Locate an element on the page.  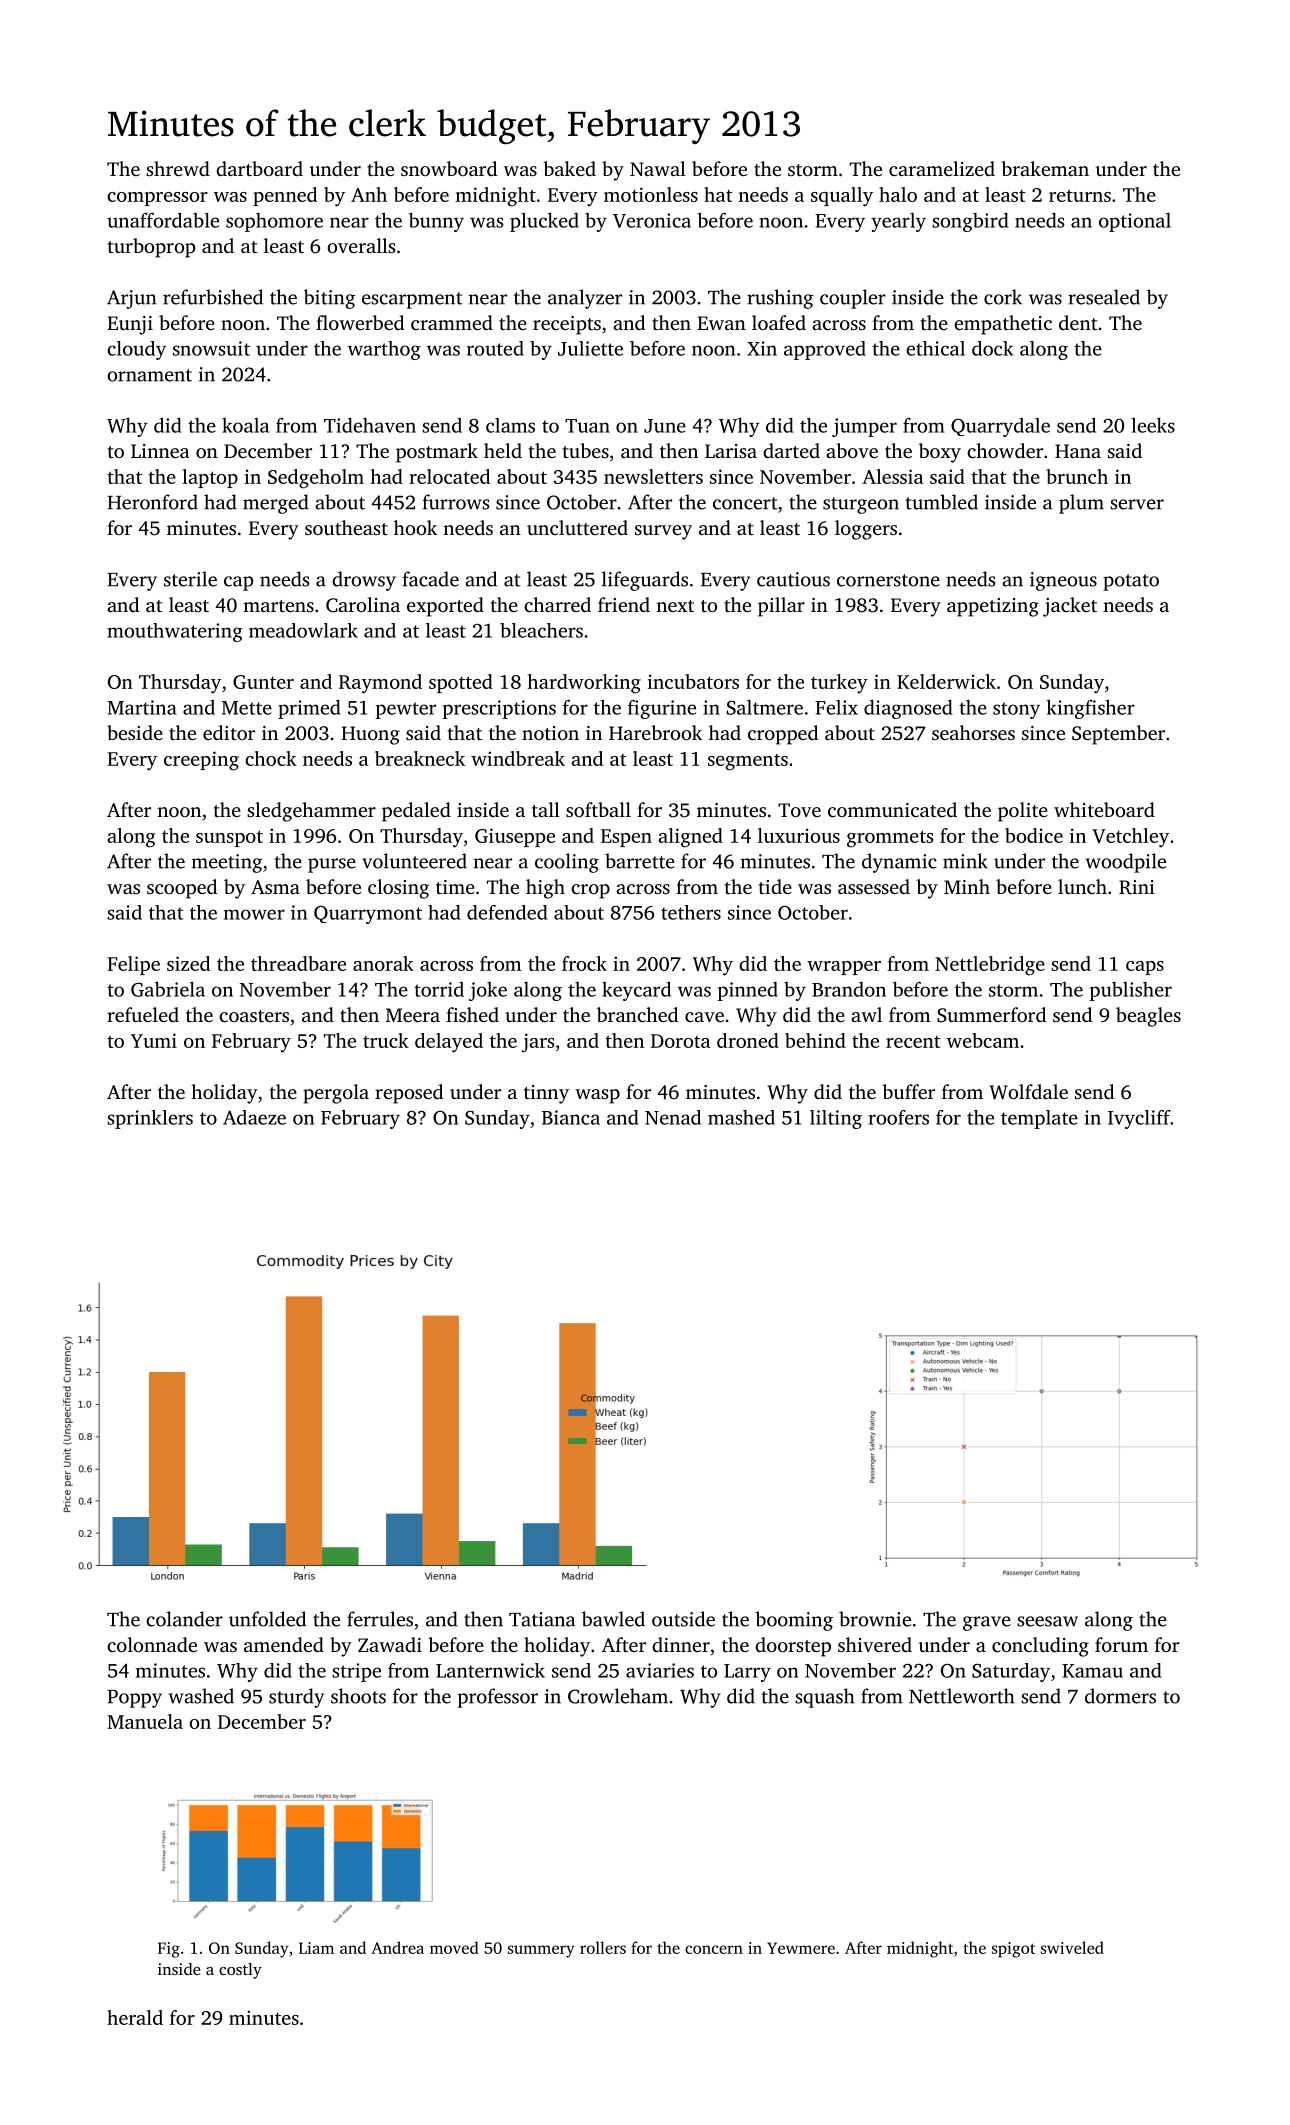
snowboard is located at coordinates (449, 168).
